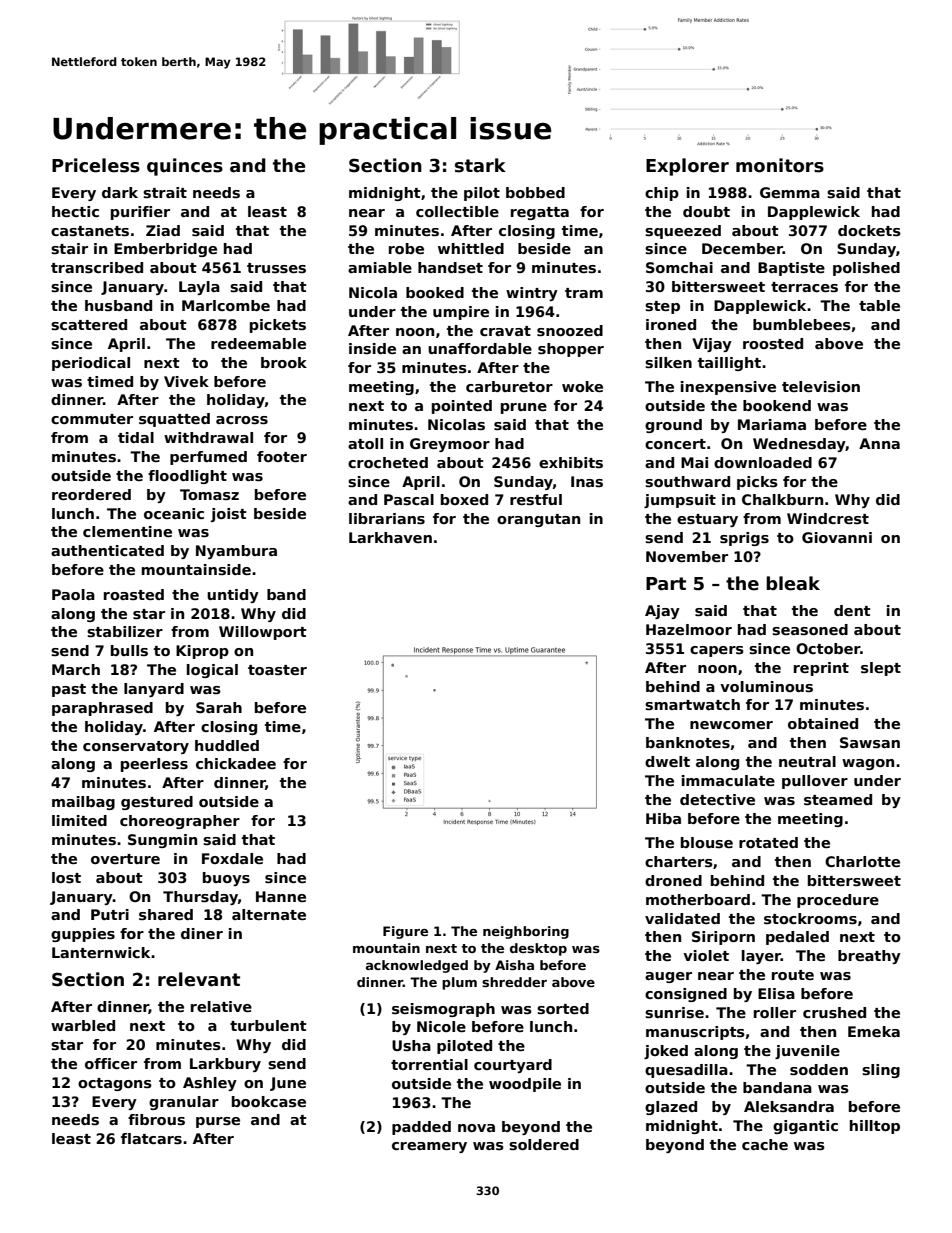  What do you see at coordinates (723, 938) in the image?
I see `Siriporn` at bounding box center [723, 938].
